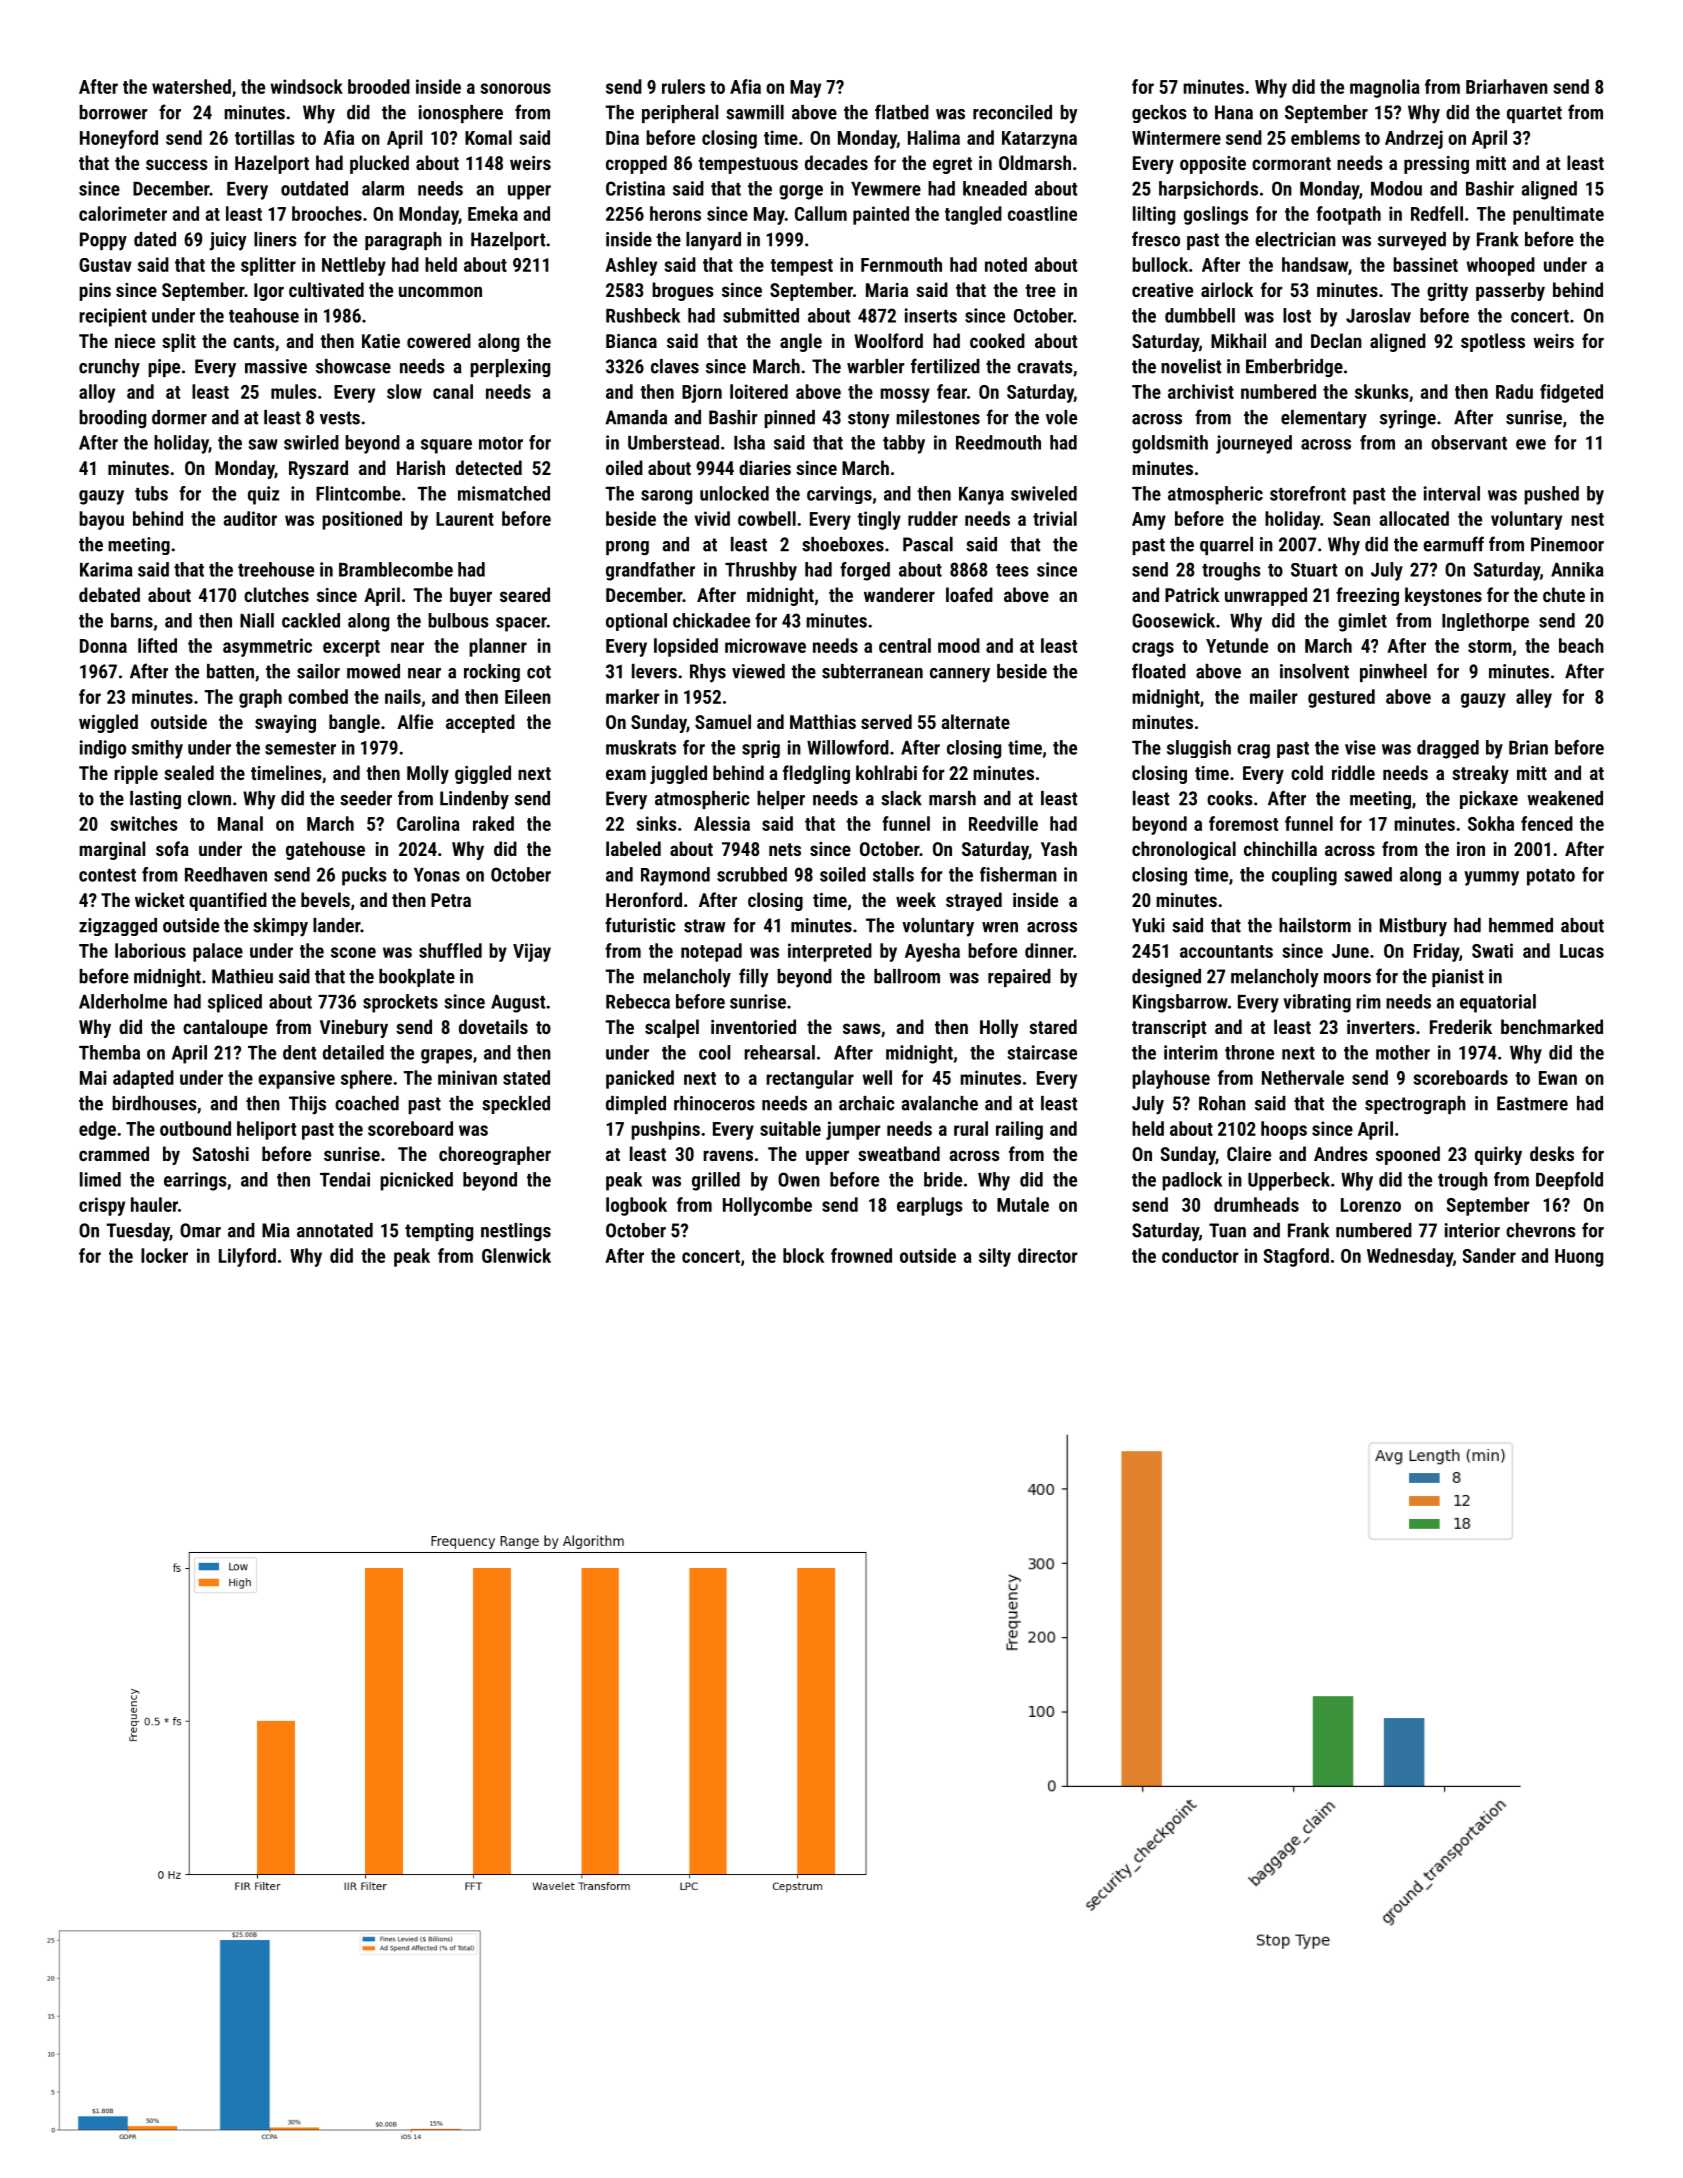  What do you see at coordinates (1485, 622) in the image?
I see `Inglethorpe` at bounding box center [1485, 622].
